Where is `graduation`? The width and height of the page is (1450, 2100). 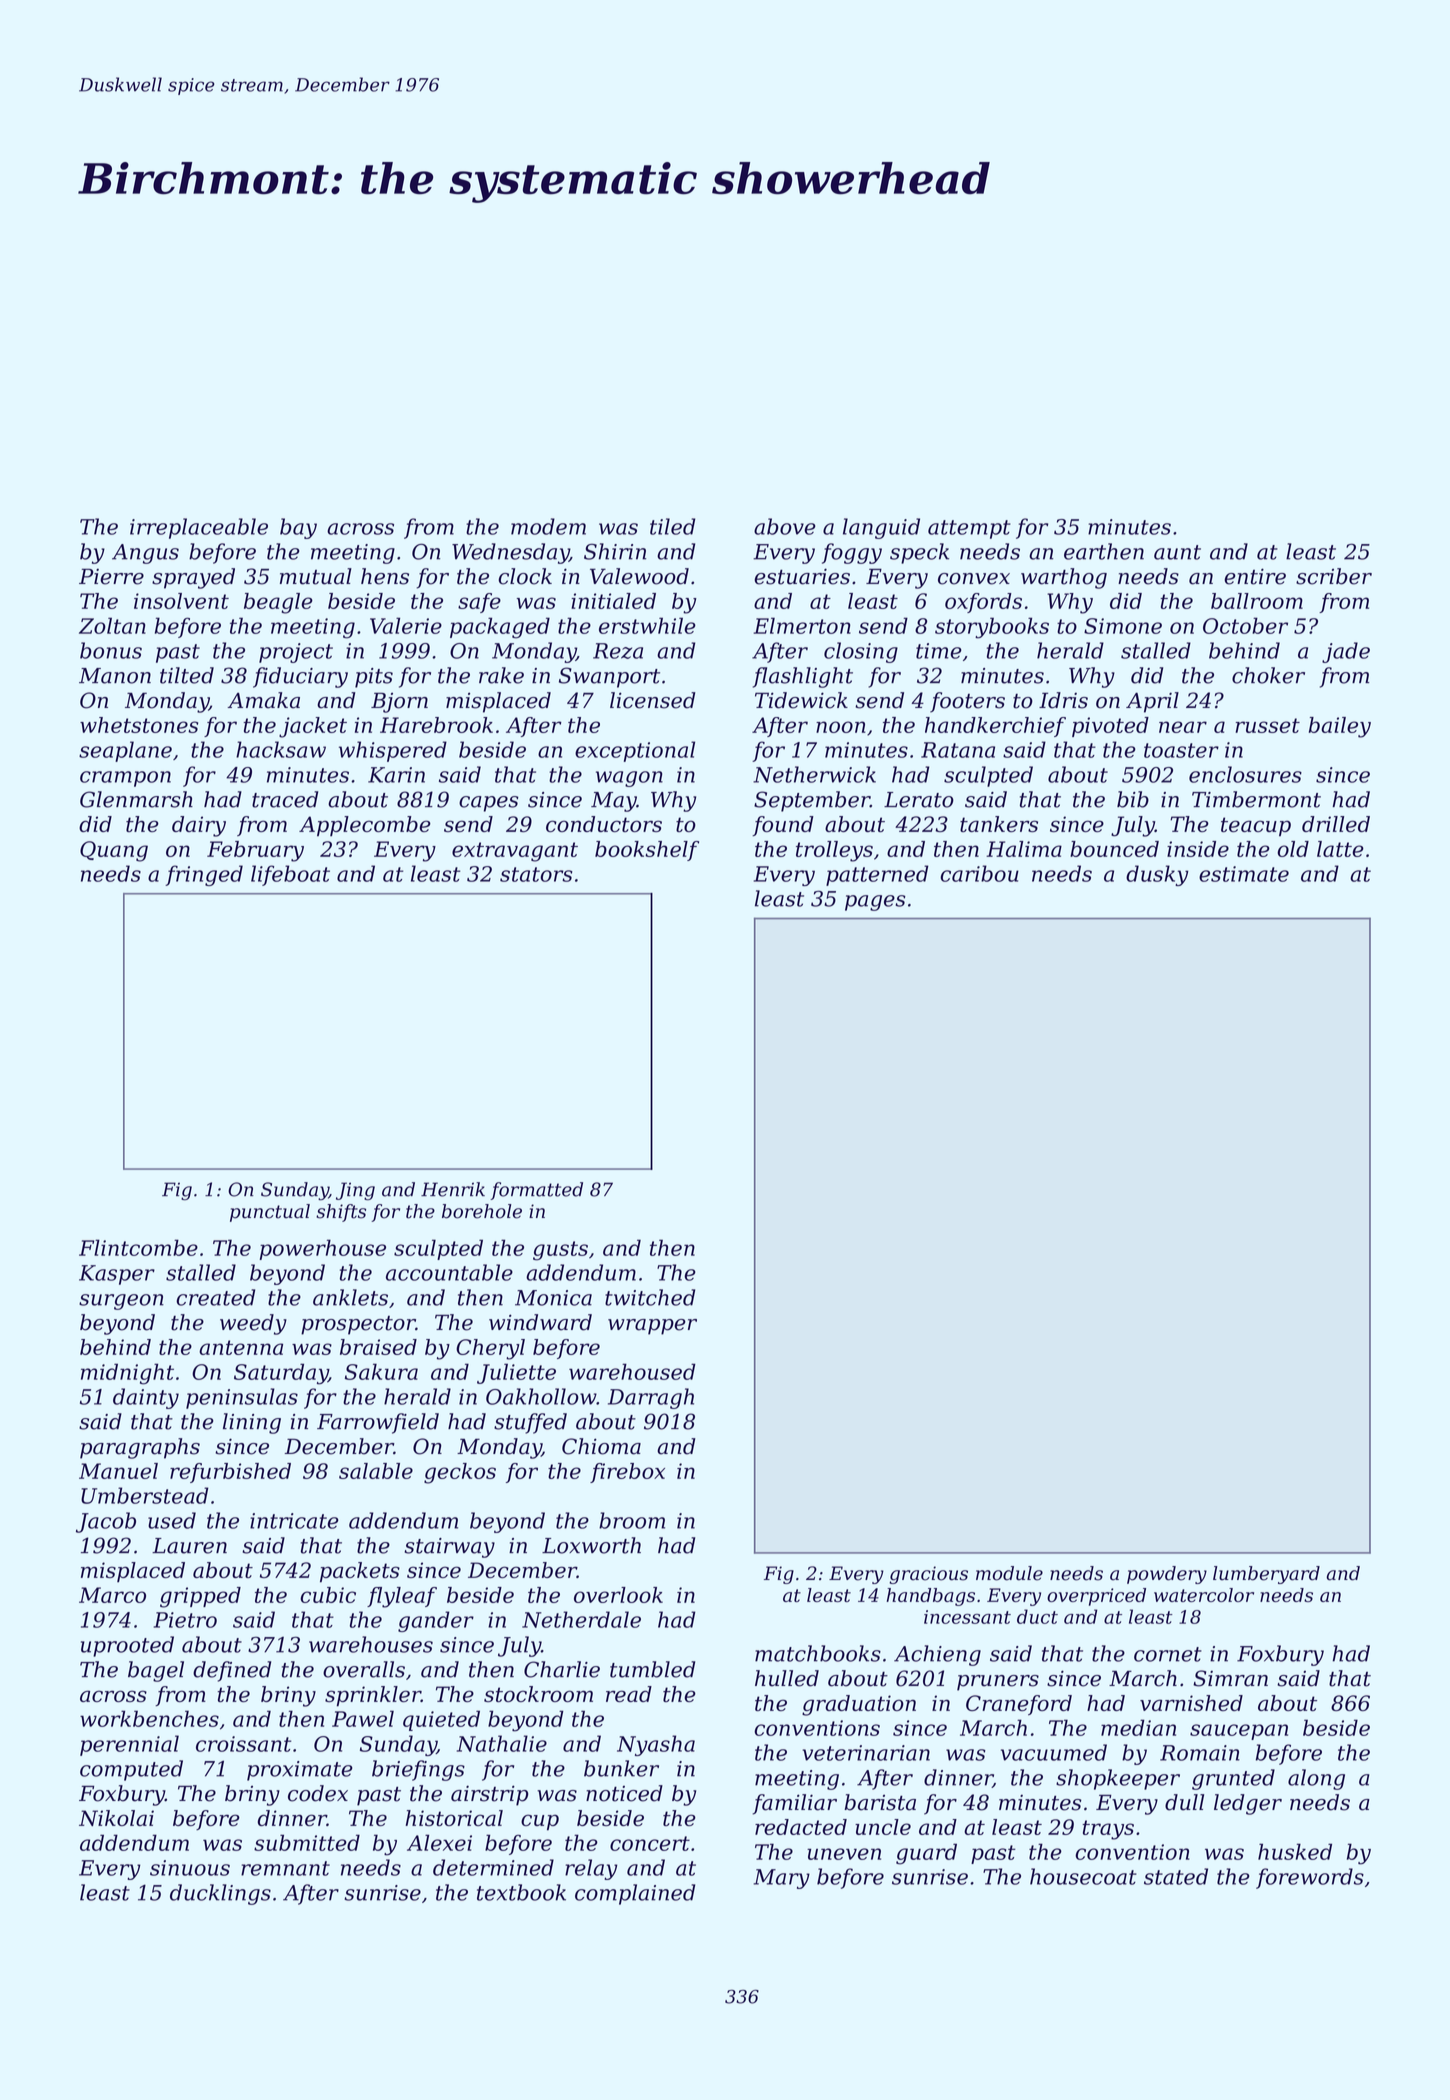 graduation is located at coordinates (859, 1705).
